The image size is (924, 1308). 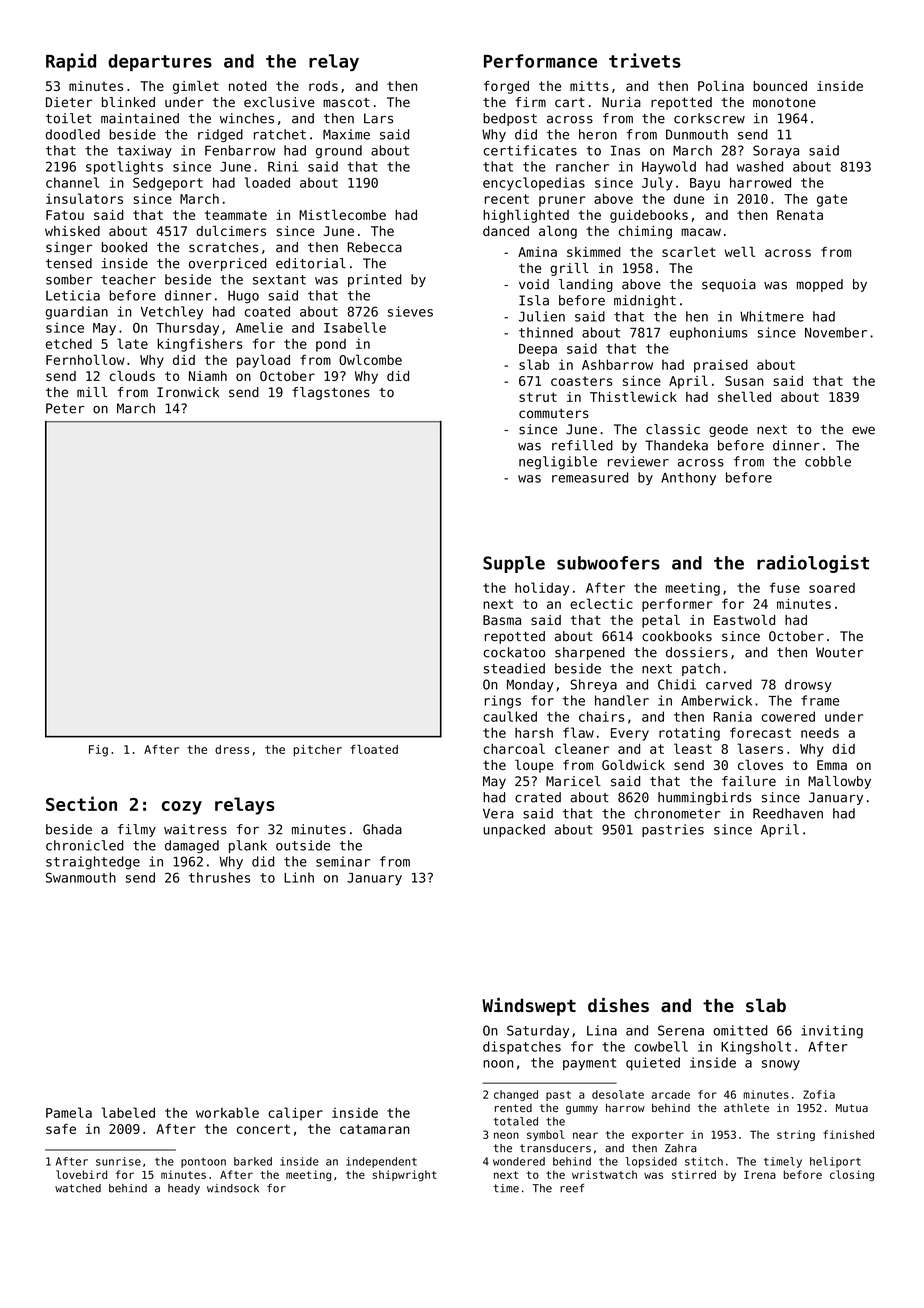 I want to click on heady, so click(x=184, y=1189).
